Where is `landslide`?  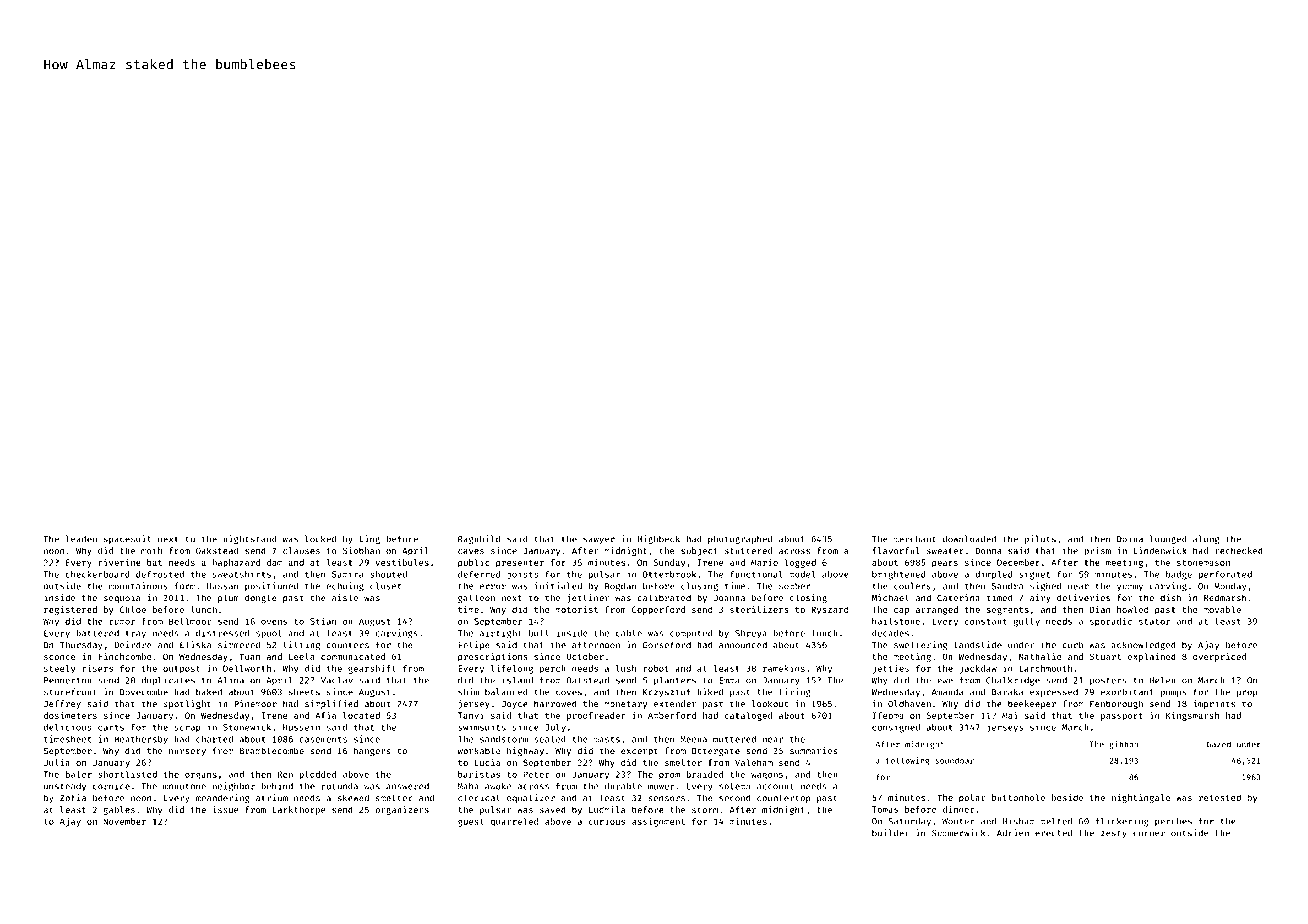 landslide is located at coordinates (978, 645).
